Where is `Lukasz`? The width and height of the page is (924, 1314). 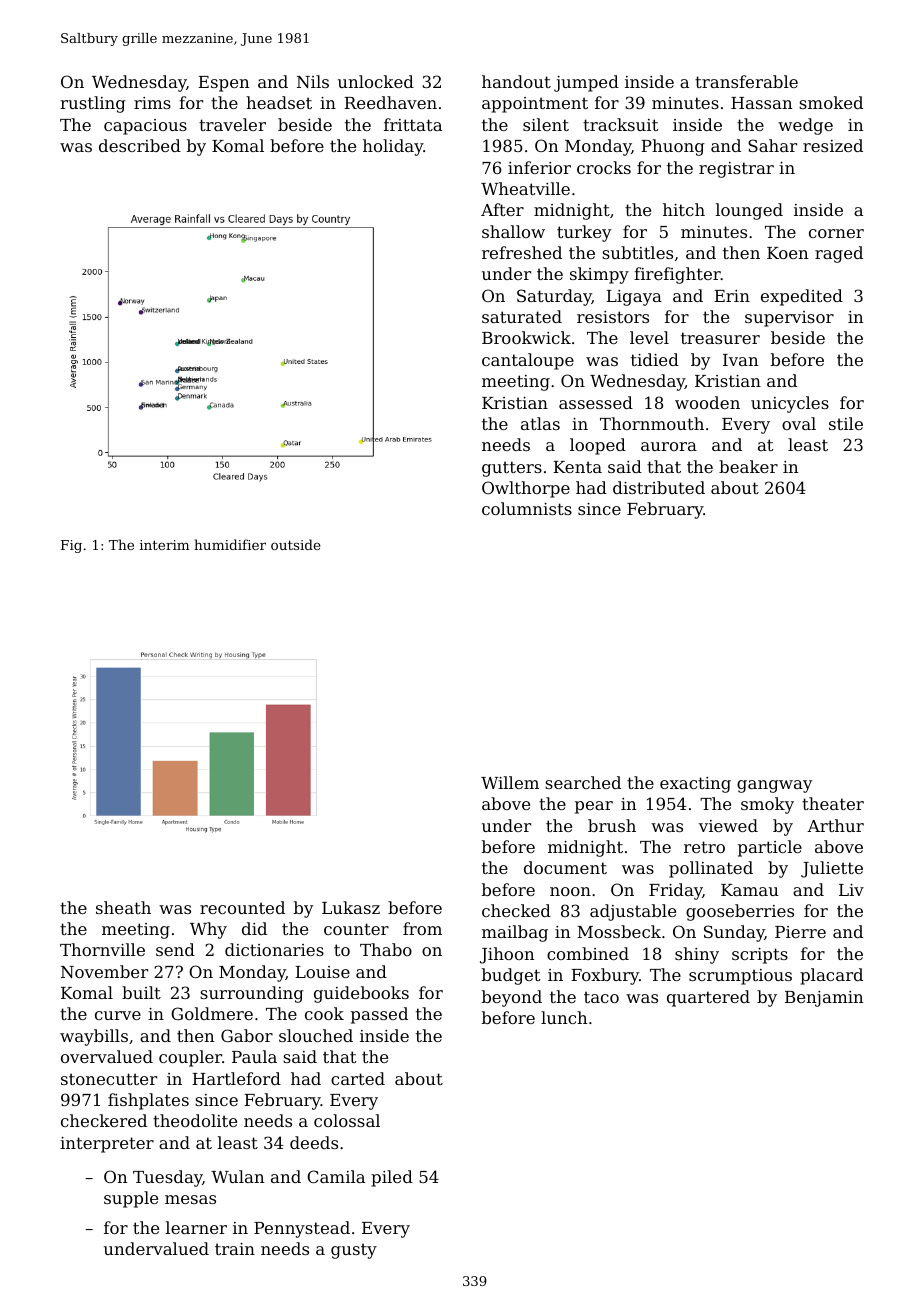
Lukasz is located at coordinates (351, 907).
